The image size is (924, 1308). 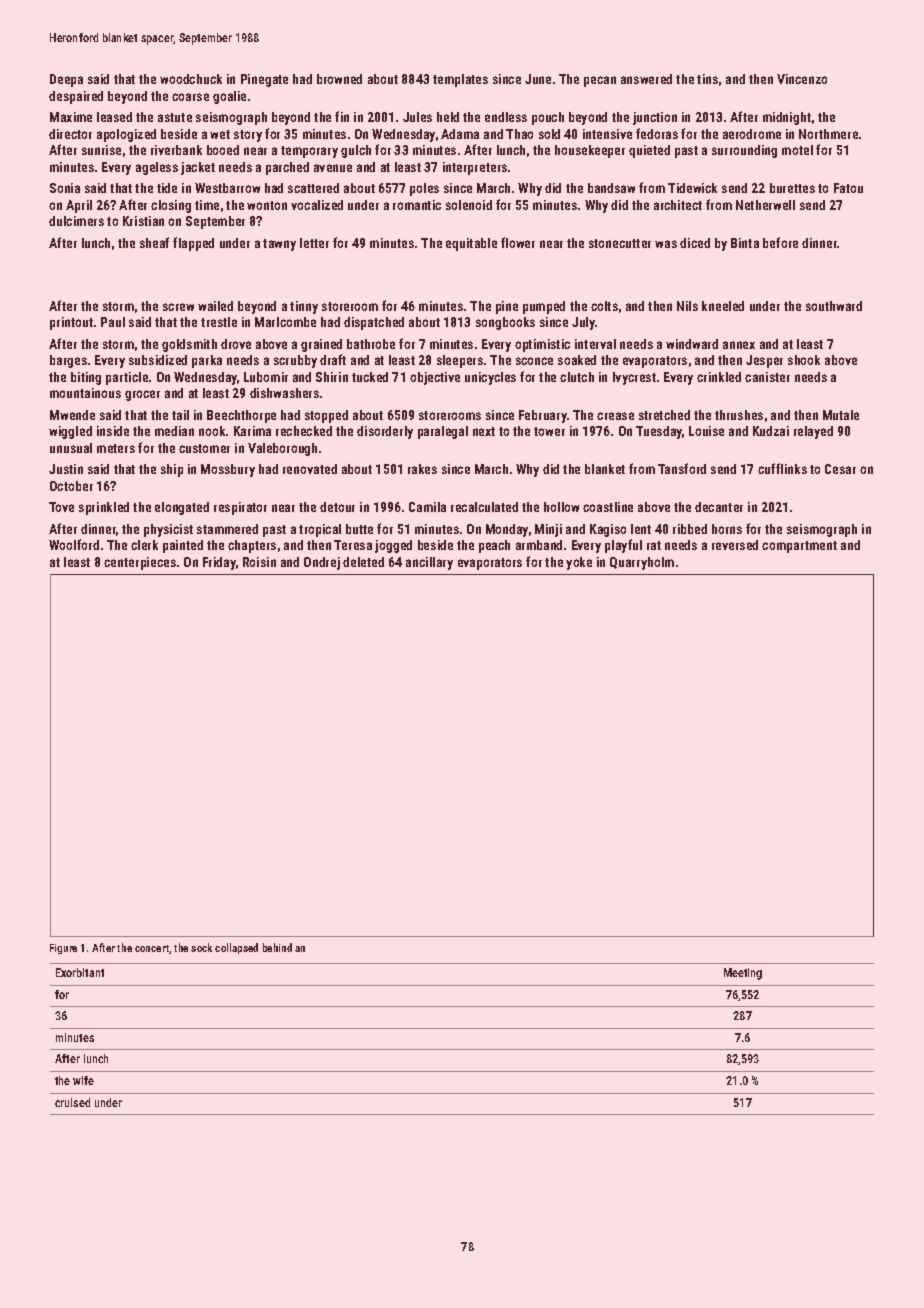 I want to click on Deepa, so click(x=66, y=80).
